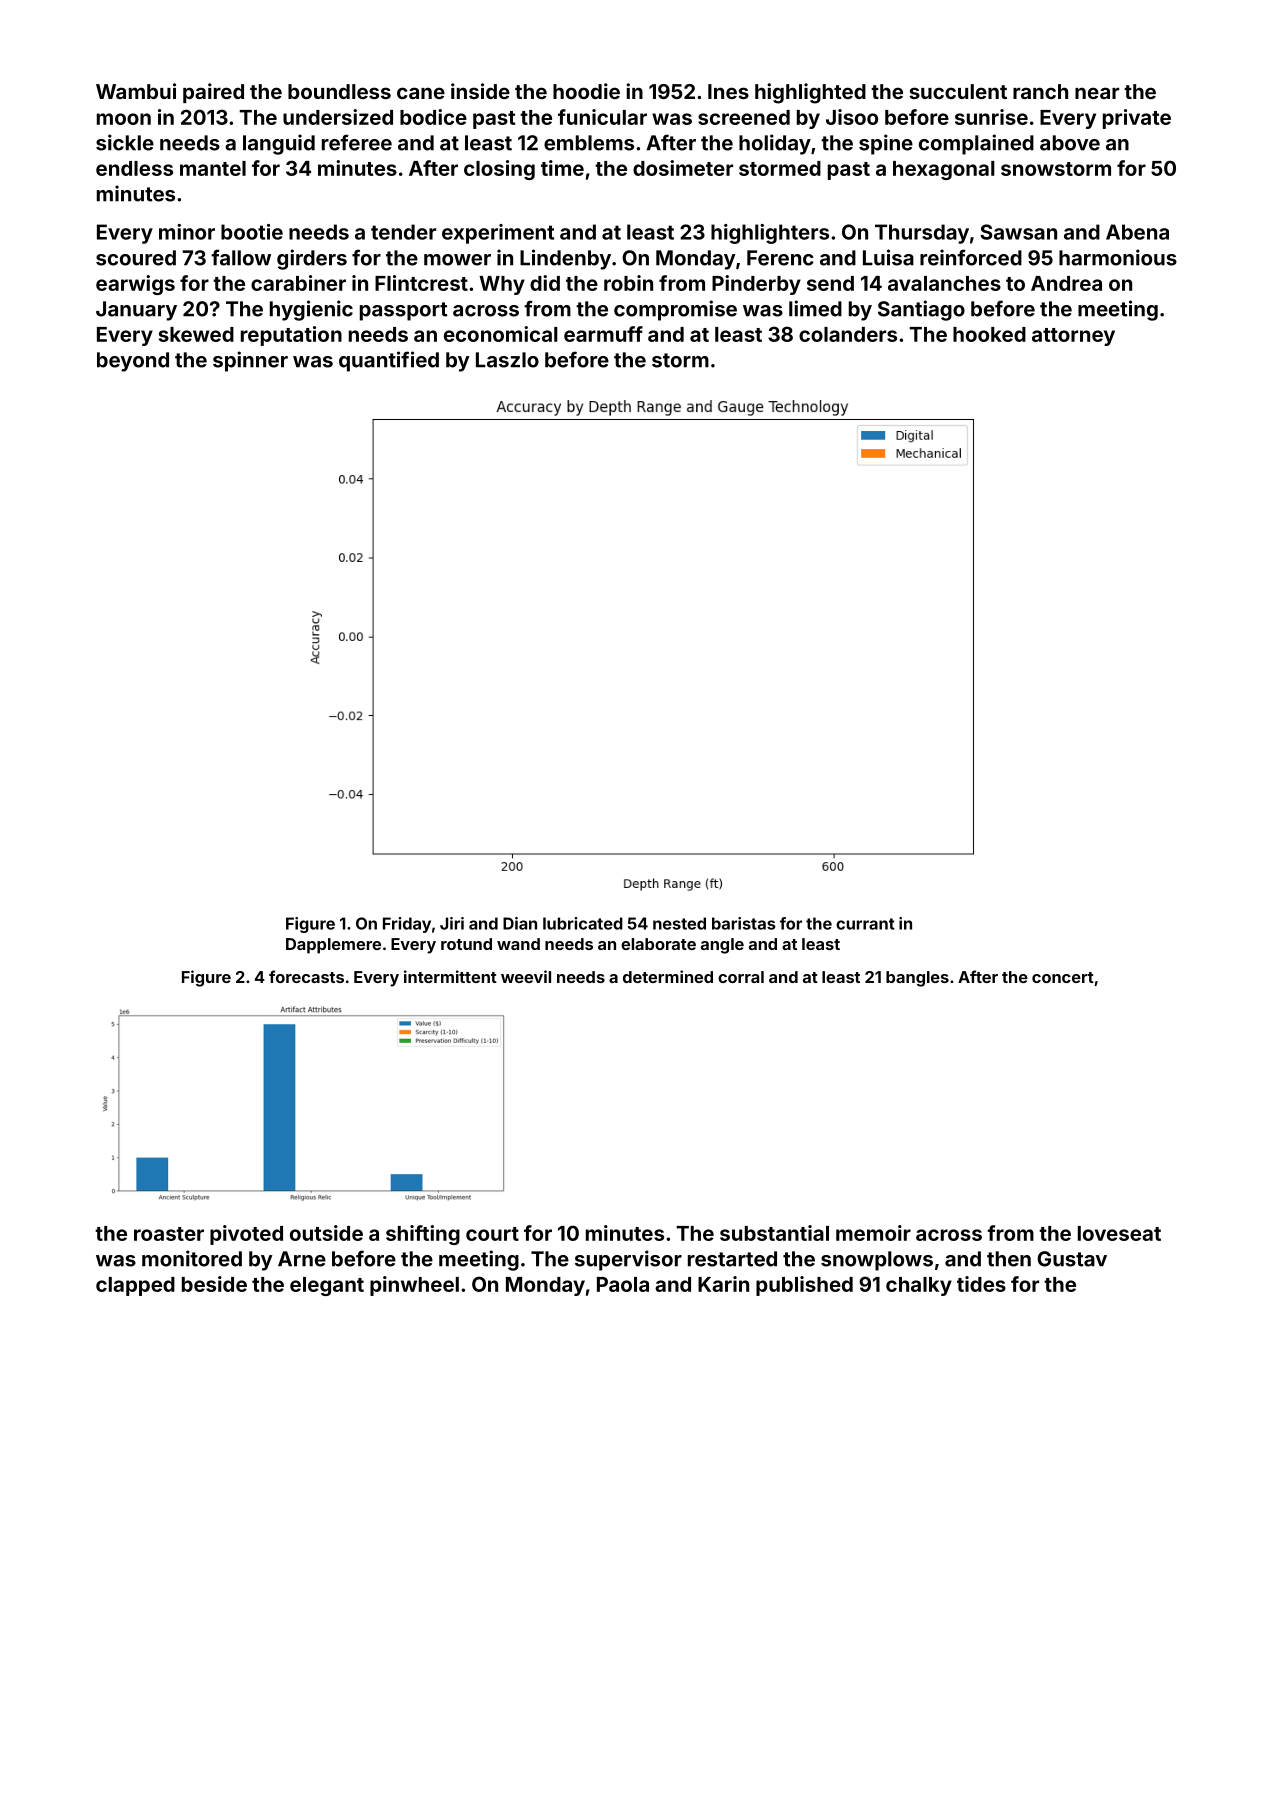 The image size is (1280, 1811). I want to click on hooked, so click(989, 334).
